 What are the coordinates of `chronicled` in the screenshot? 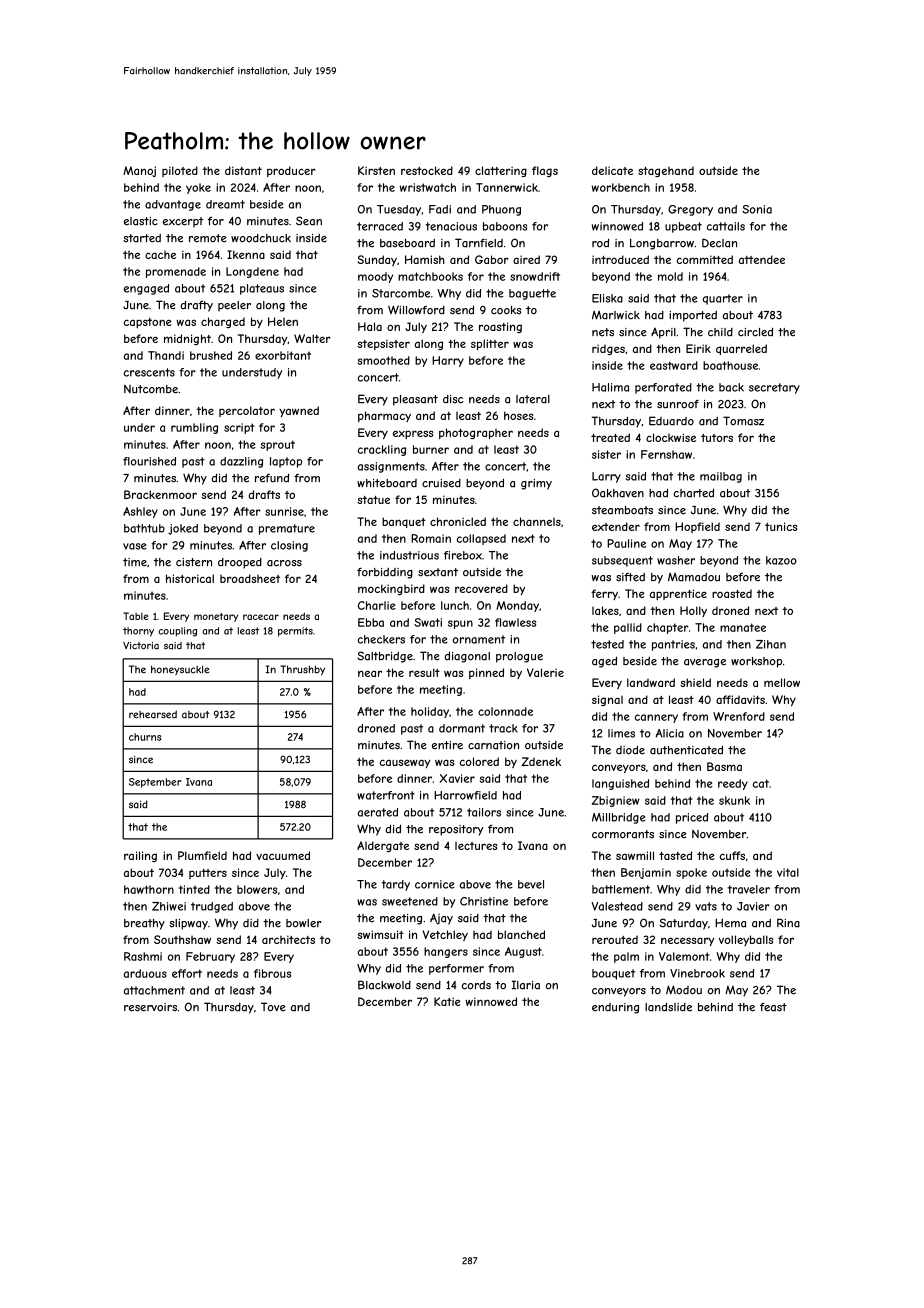 It's located at (458, 521).
